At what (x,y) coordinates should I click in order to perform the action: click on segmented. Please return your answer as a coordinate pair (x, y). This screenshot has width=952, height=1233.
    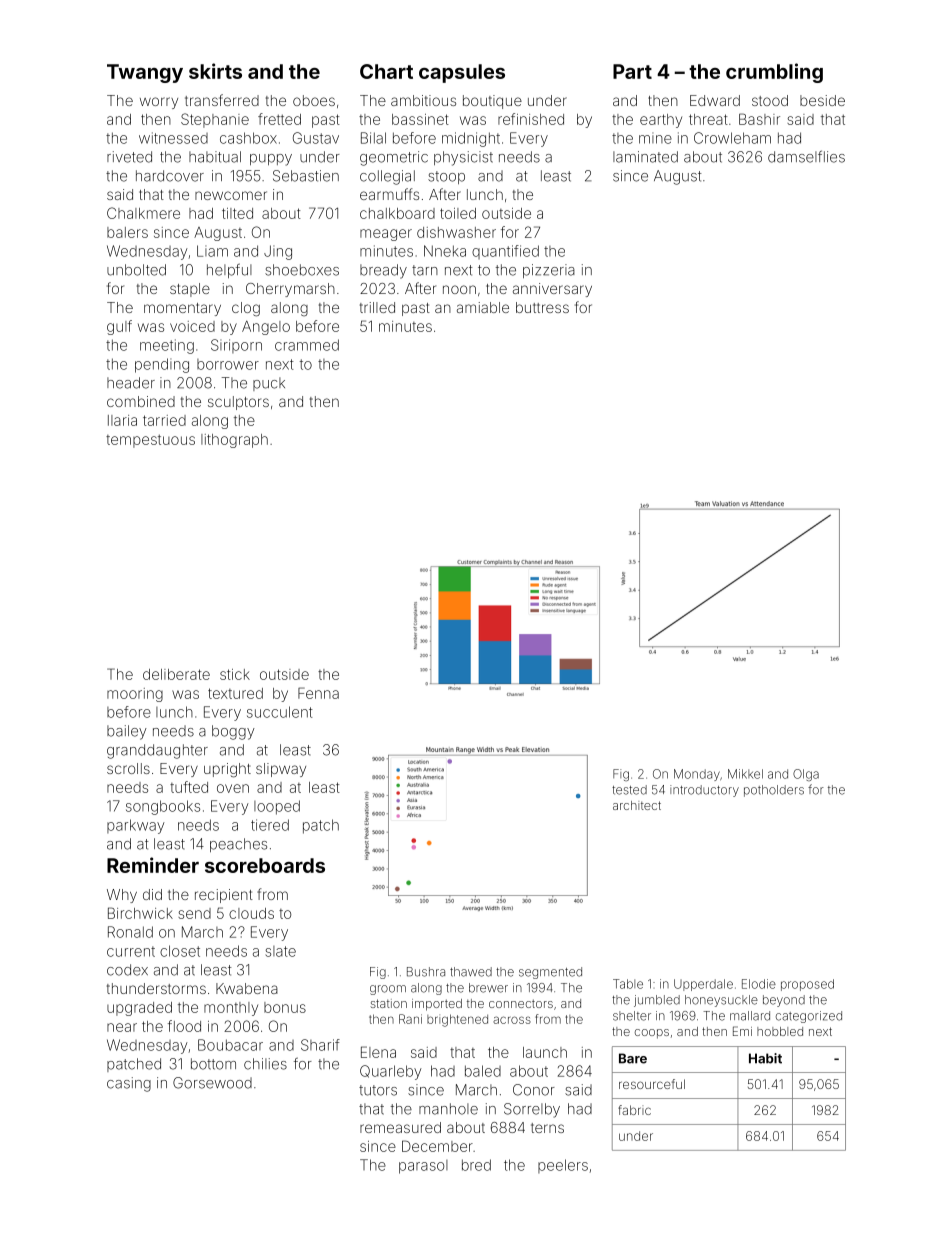
    Looking at the image, I should click on (550, 973).
